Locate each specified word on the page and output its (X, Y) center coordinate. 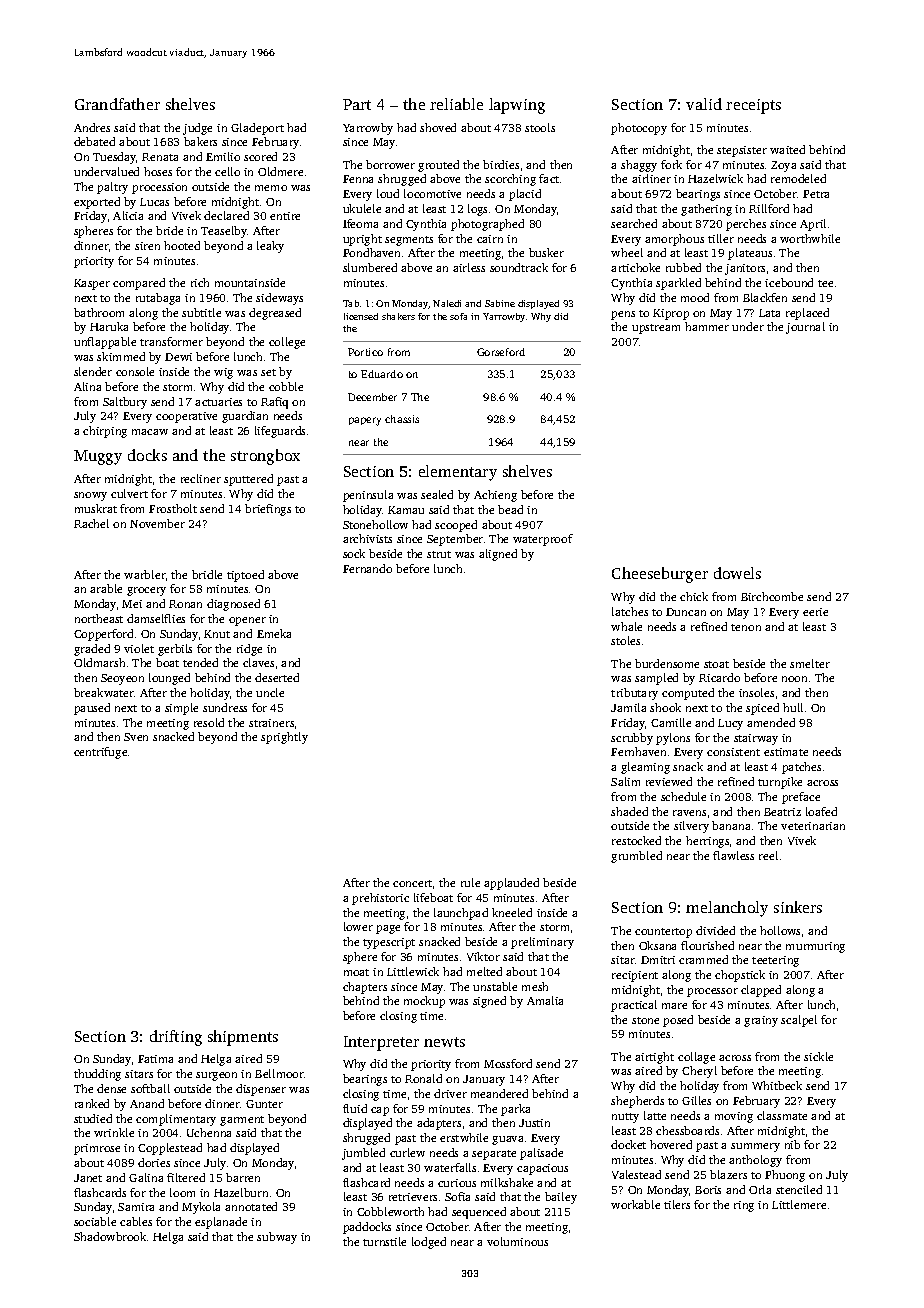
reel (768, 855)
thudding (97, 1075)
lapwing (517, 106)
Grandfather (117, 104)
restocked (636, 840)
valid (704, 104)
